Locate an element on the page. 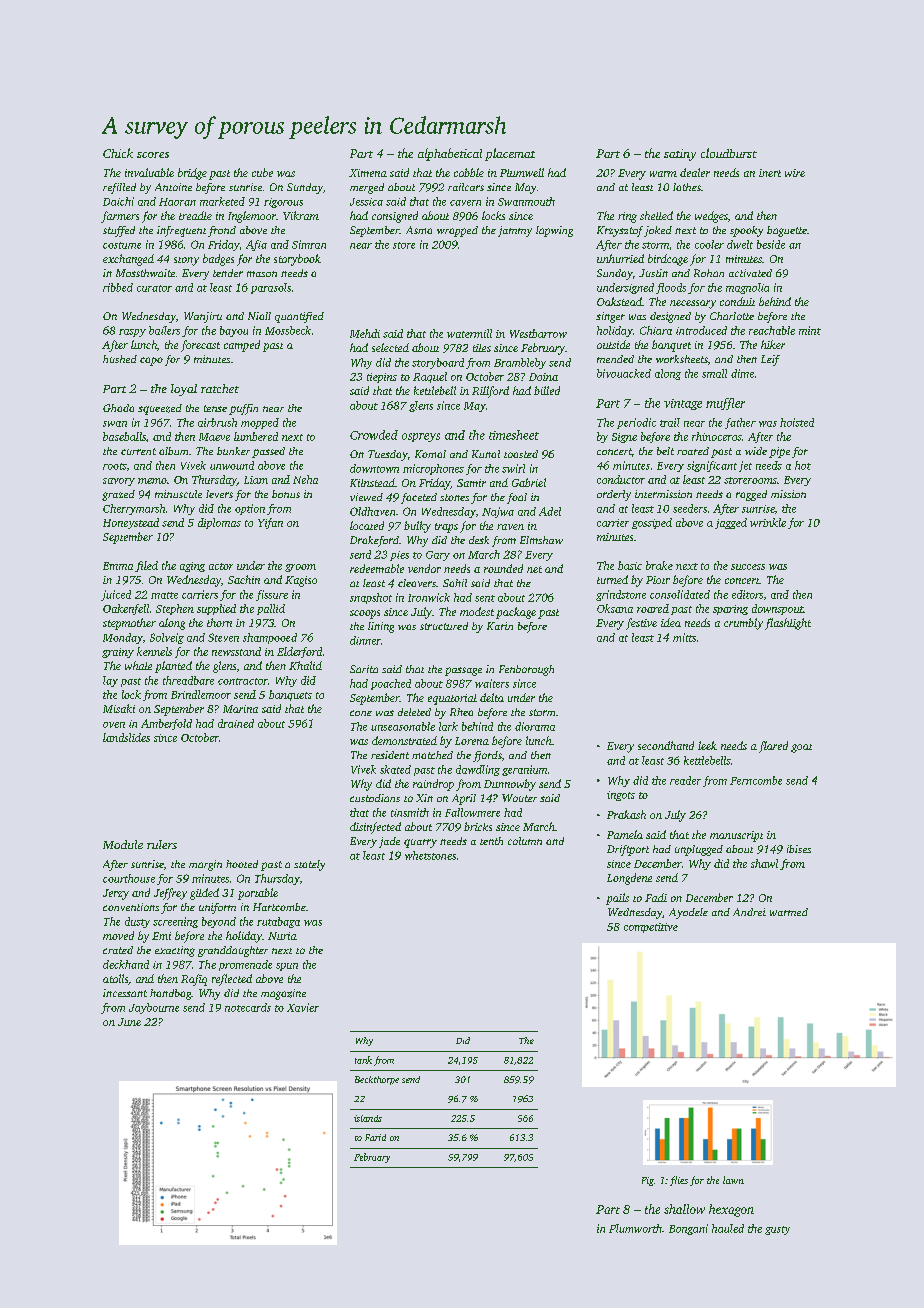 This page has width=924, height=1308. Raquel is located at coordinates (430, 377).
